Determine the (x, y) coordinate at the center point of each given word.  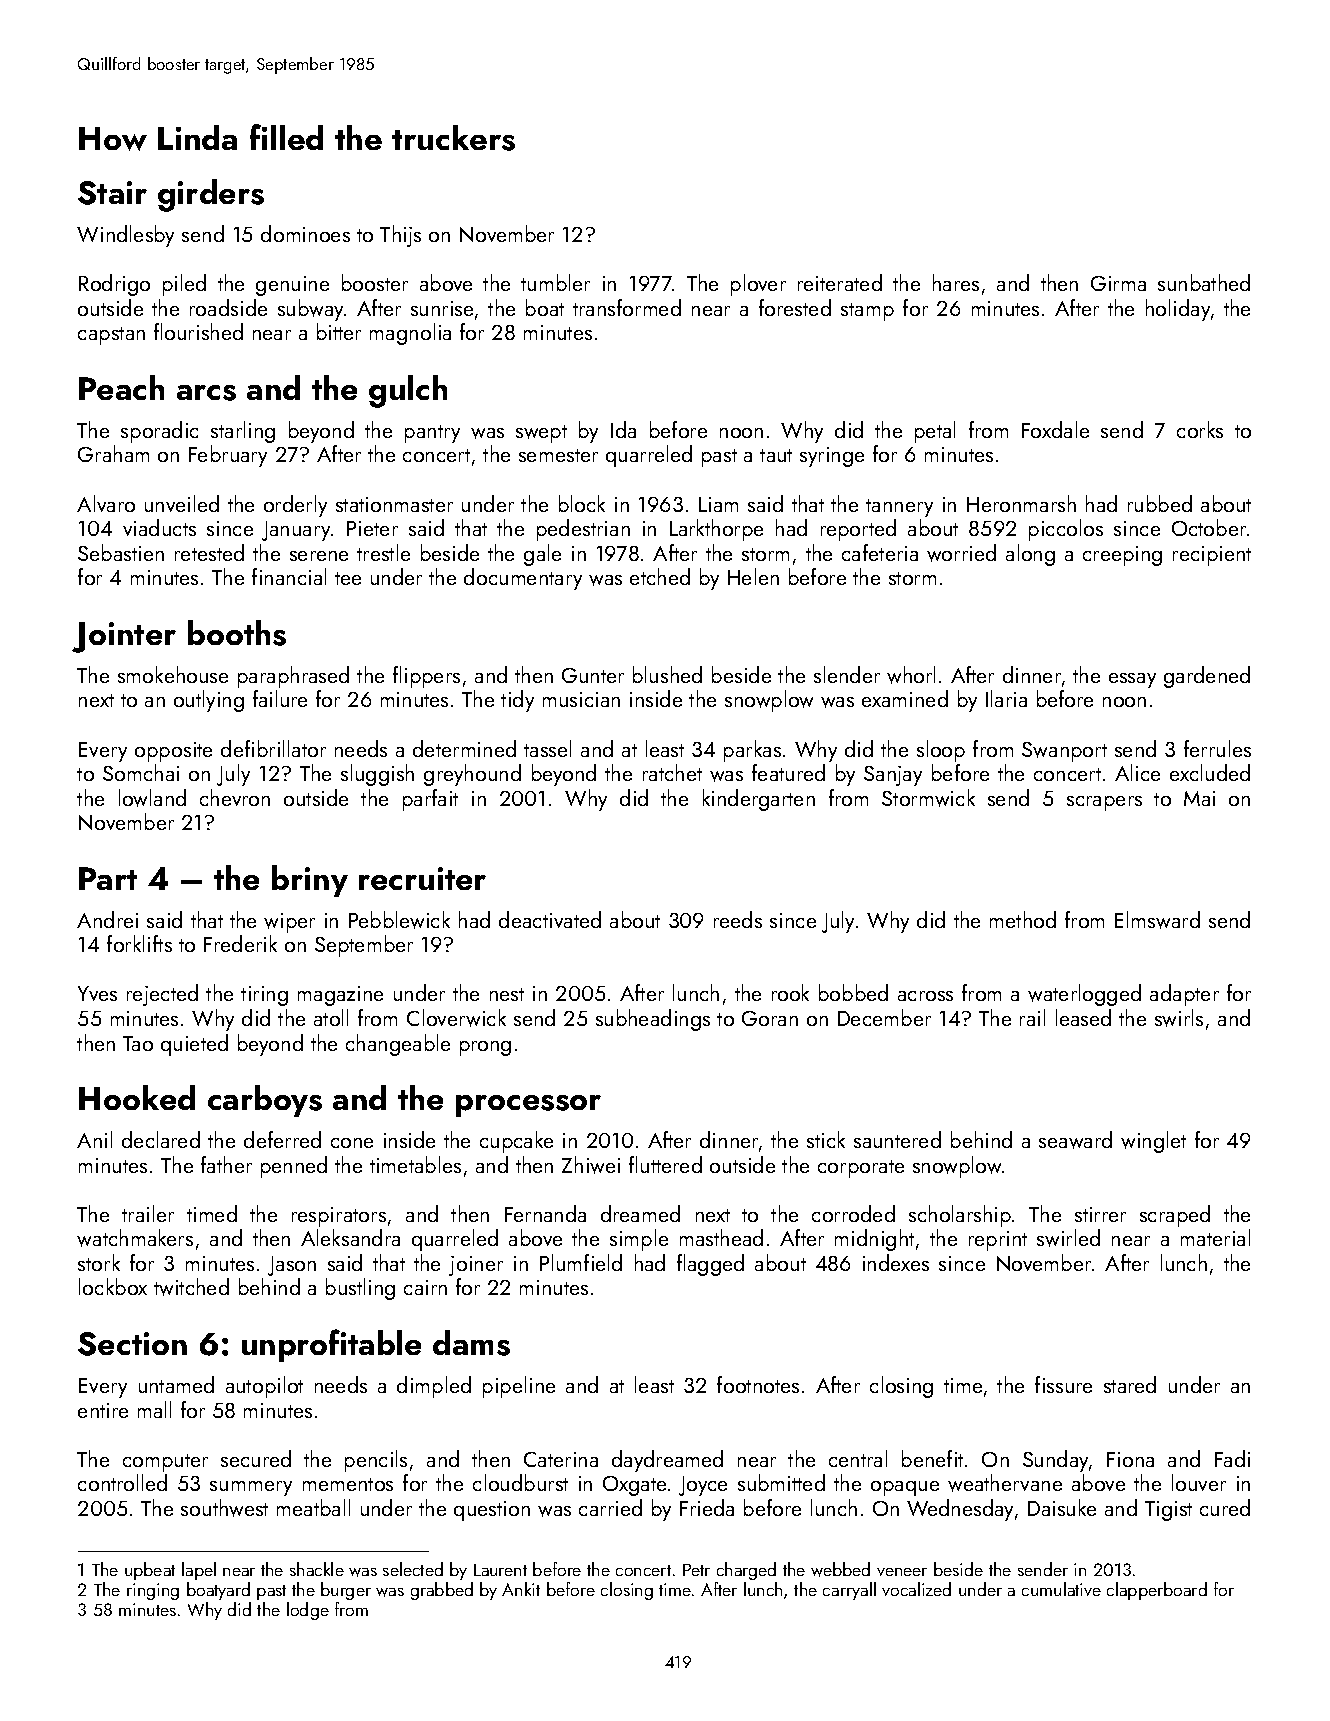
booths (237, 633)
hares (956, 282)
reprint (998, 1241)
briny (310, 881)
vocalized (916, 1589)
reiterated (840, 282)
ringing (153, 1591)
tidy (517, 701)
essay (1132, 680)
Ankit (521, 1589)
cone (352, 1143)
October (1209, 527)
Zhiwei (591, 1165)
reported (858, 530)
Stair (112, 193)
